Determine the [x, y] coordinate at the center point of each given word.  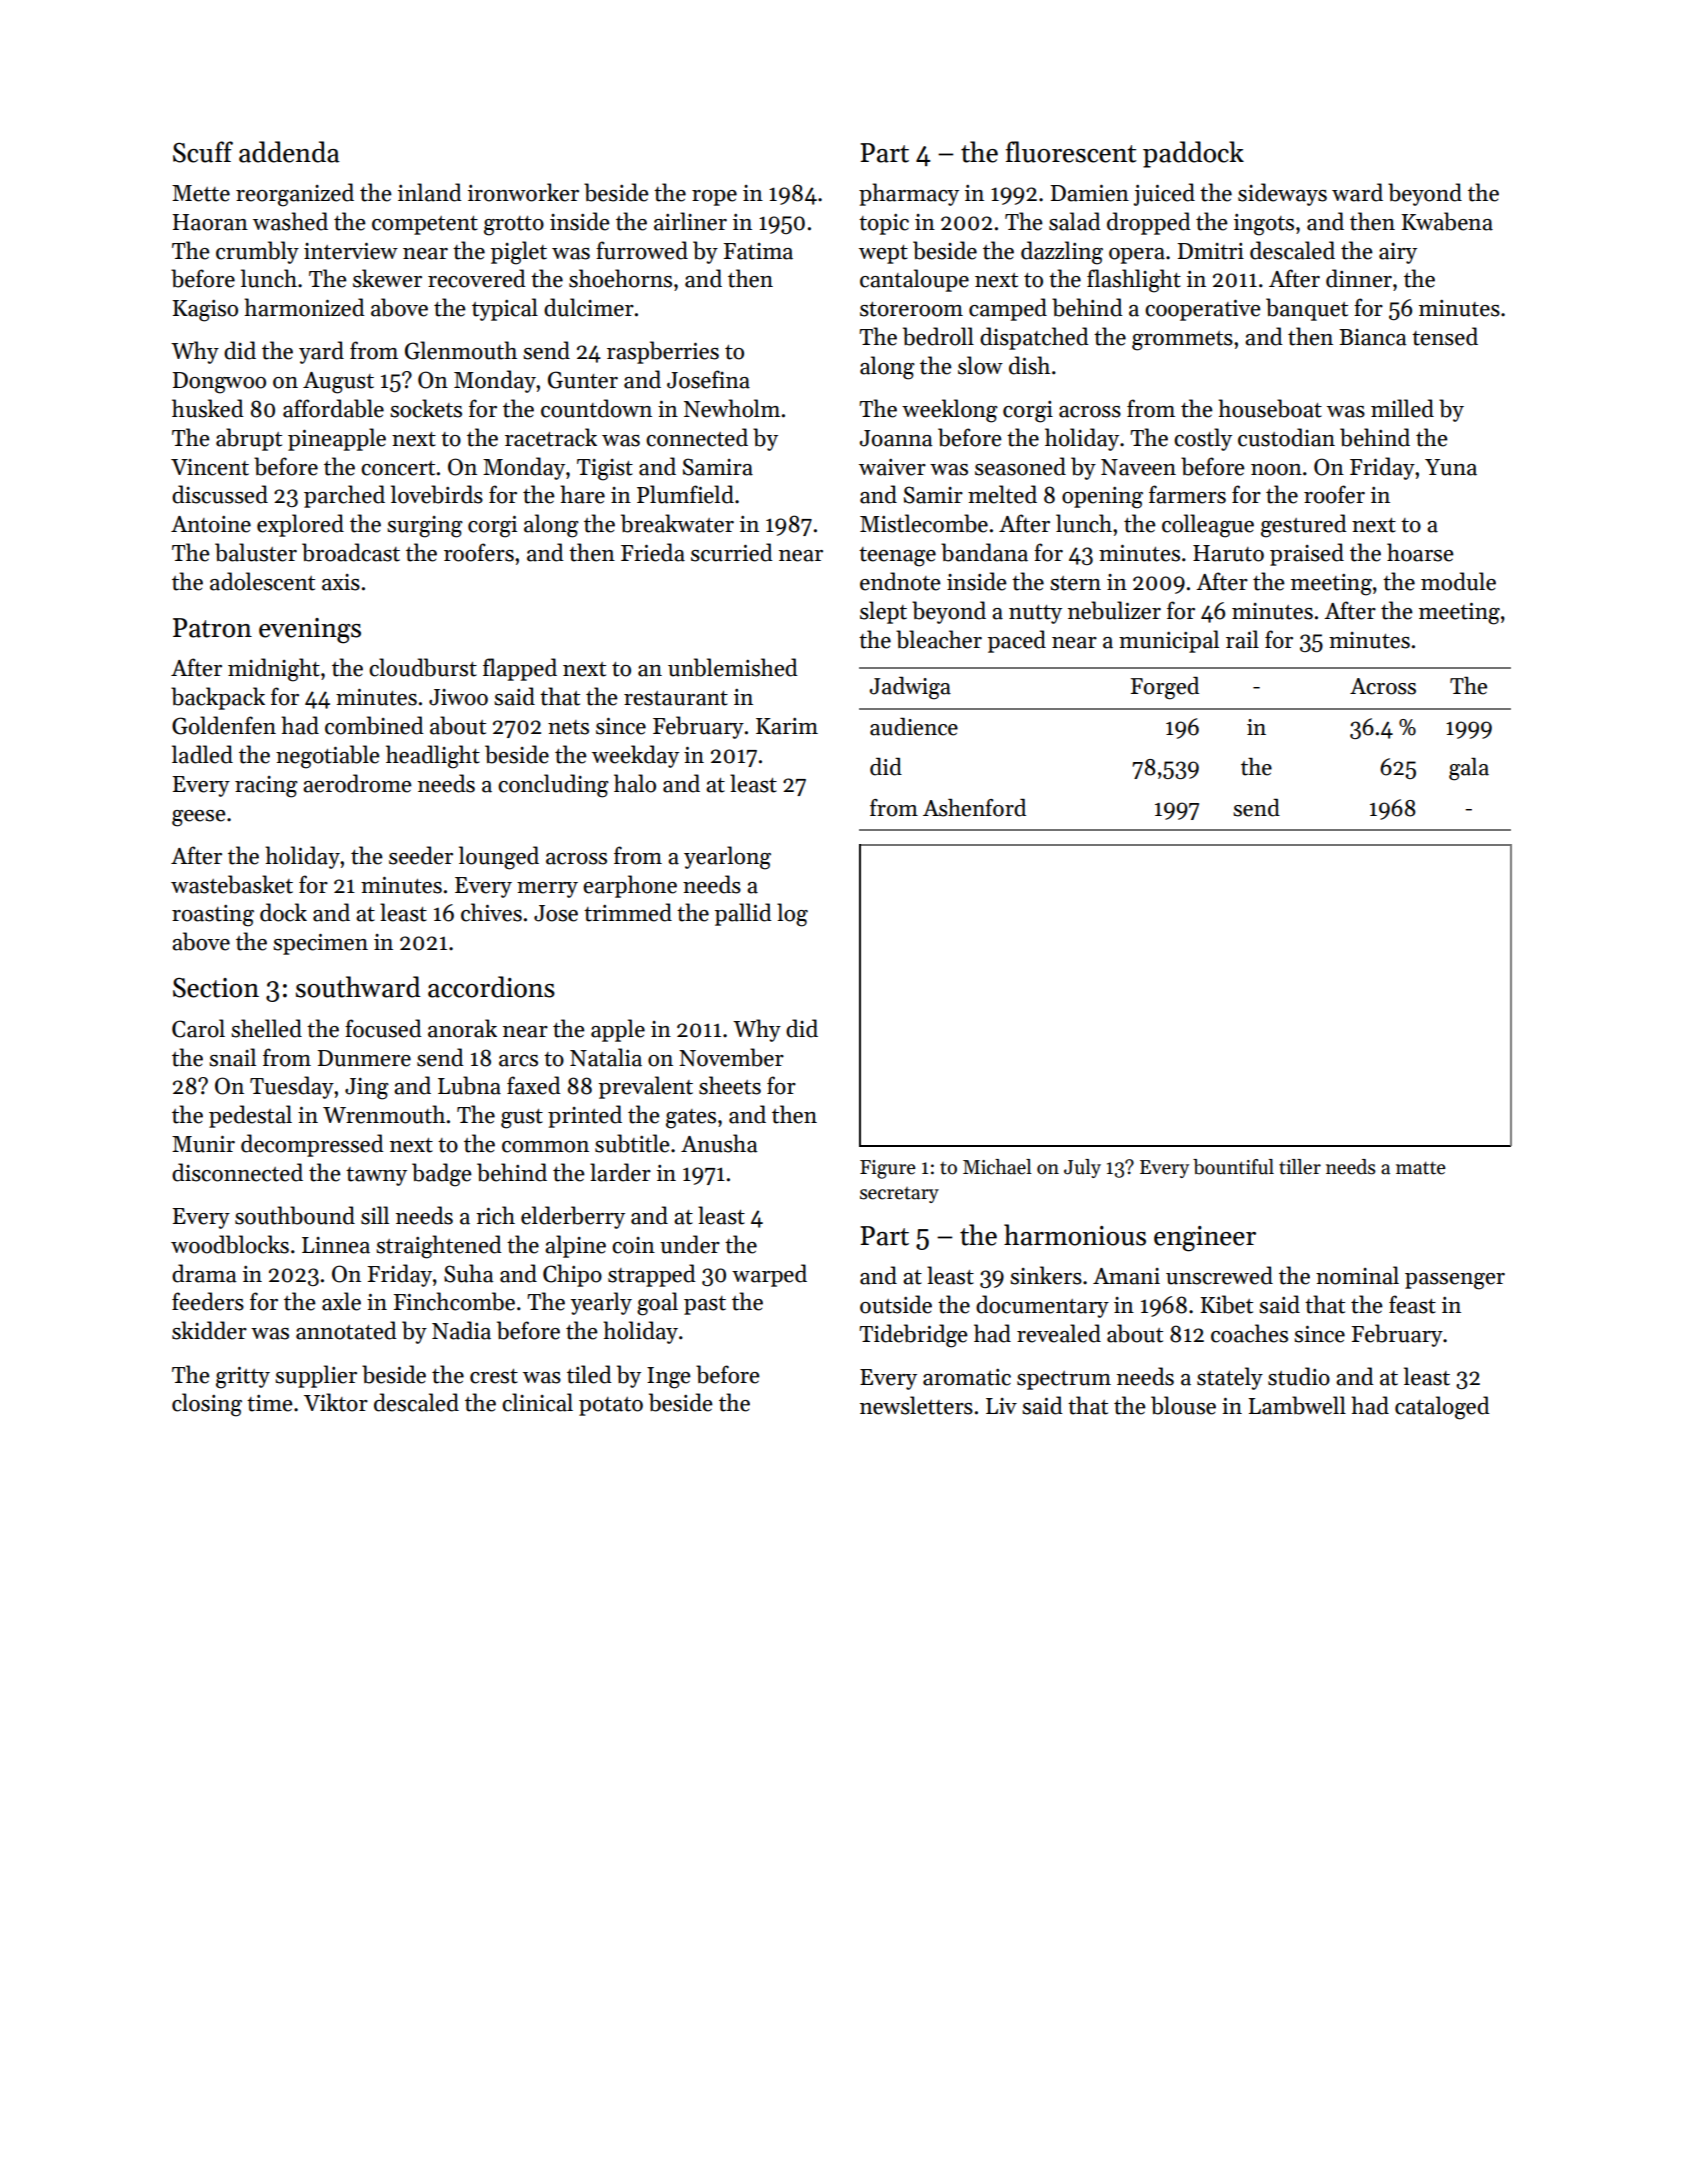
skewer [387, 278]
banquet [1307, 309]
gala [1469, 769]
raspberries [663, 352]
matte [1421, 1168]
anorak [462, 1028]
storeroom [911, 309]
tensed [1445, 336]
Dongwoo [219, 383]
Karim [787, 726]
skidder [209, 1330]
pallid [743, 914]
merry [547, 890]
